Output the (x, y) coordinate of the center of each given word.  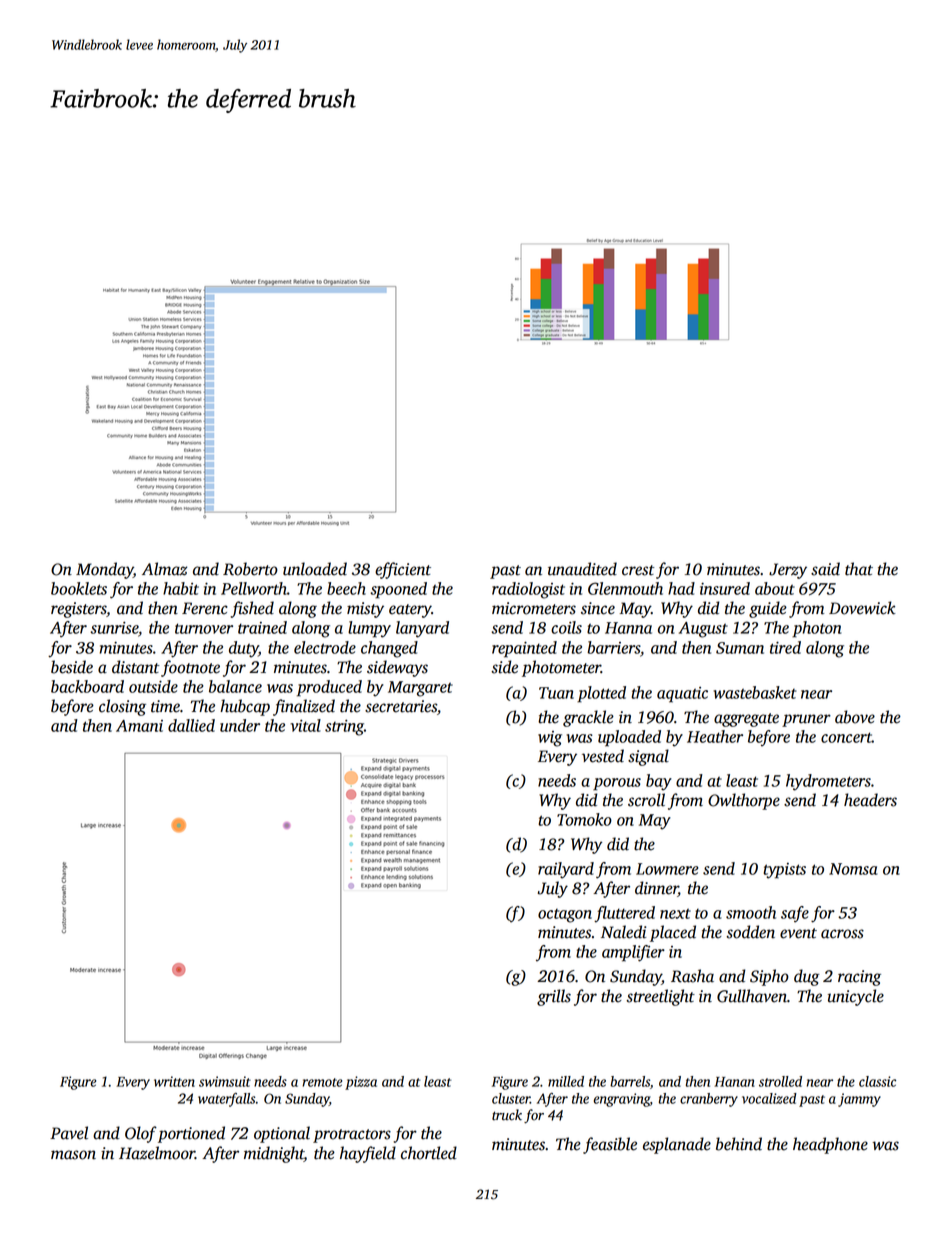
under (240, 725)
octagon (565, 916)
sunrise (114, 628)
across (842, 934)
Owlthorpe (744, 801)
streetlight (660, 997)
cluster (511, 1098)
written (174, 1081)
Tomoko (584, 819)
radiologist (528, 590)
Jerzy (788, 571)
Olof (141, 1134)
